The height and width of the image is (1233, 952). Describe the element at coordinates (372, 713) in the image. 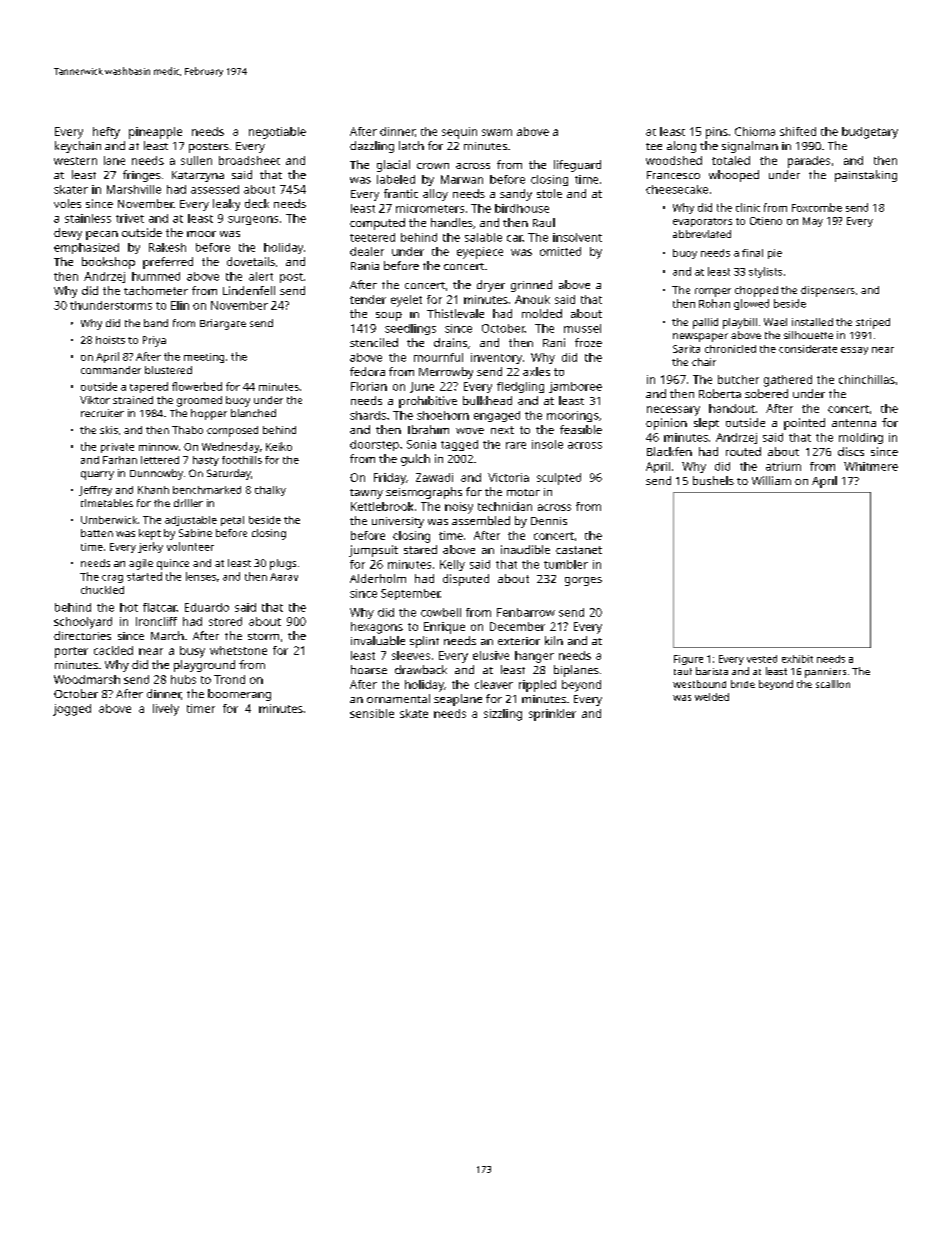

I see `sensible` at that location.
